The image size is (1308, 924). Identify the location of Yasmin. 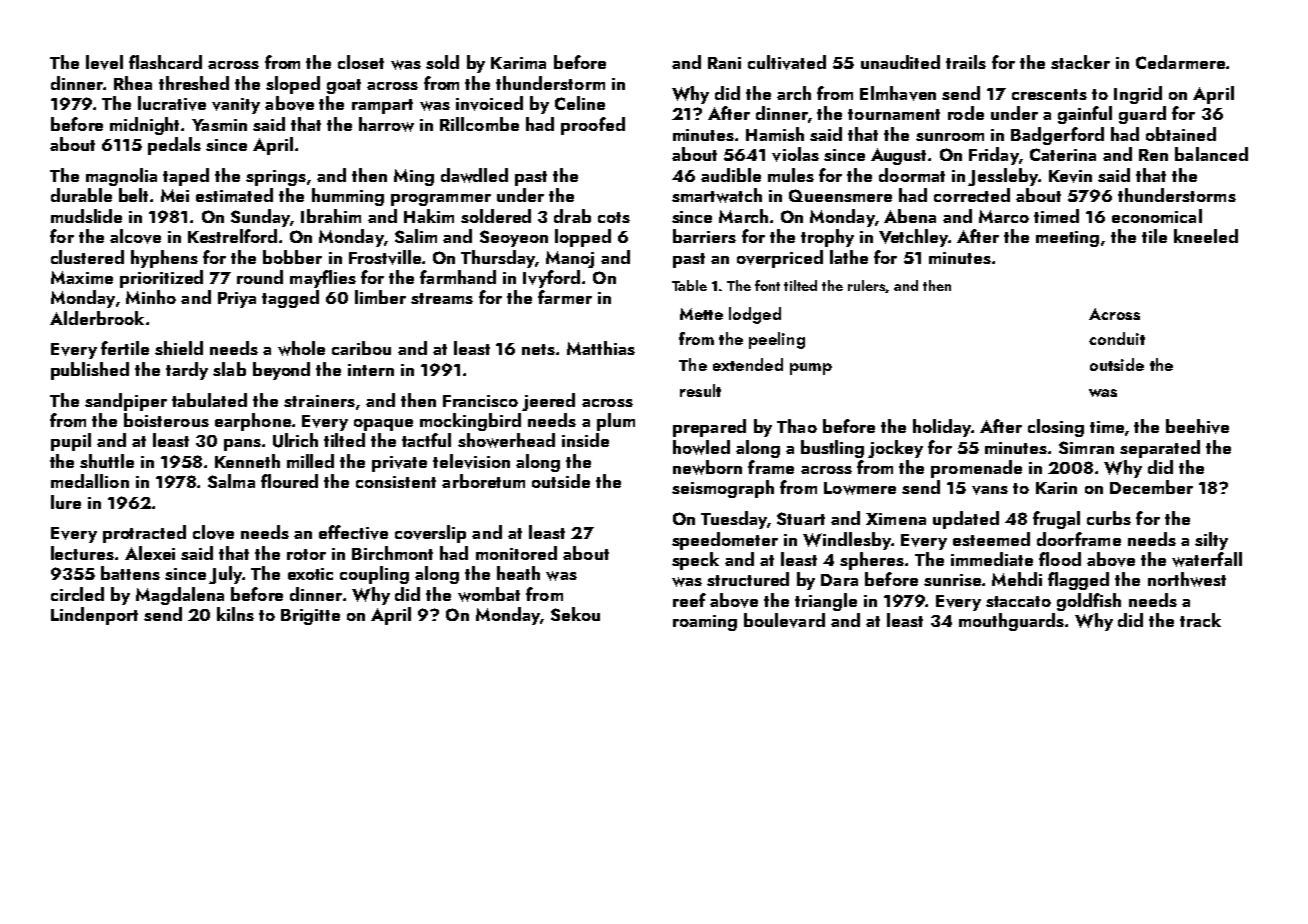
(219, 125).
